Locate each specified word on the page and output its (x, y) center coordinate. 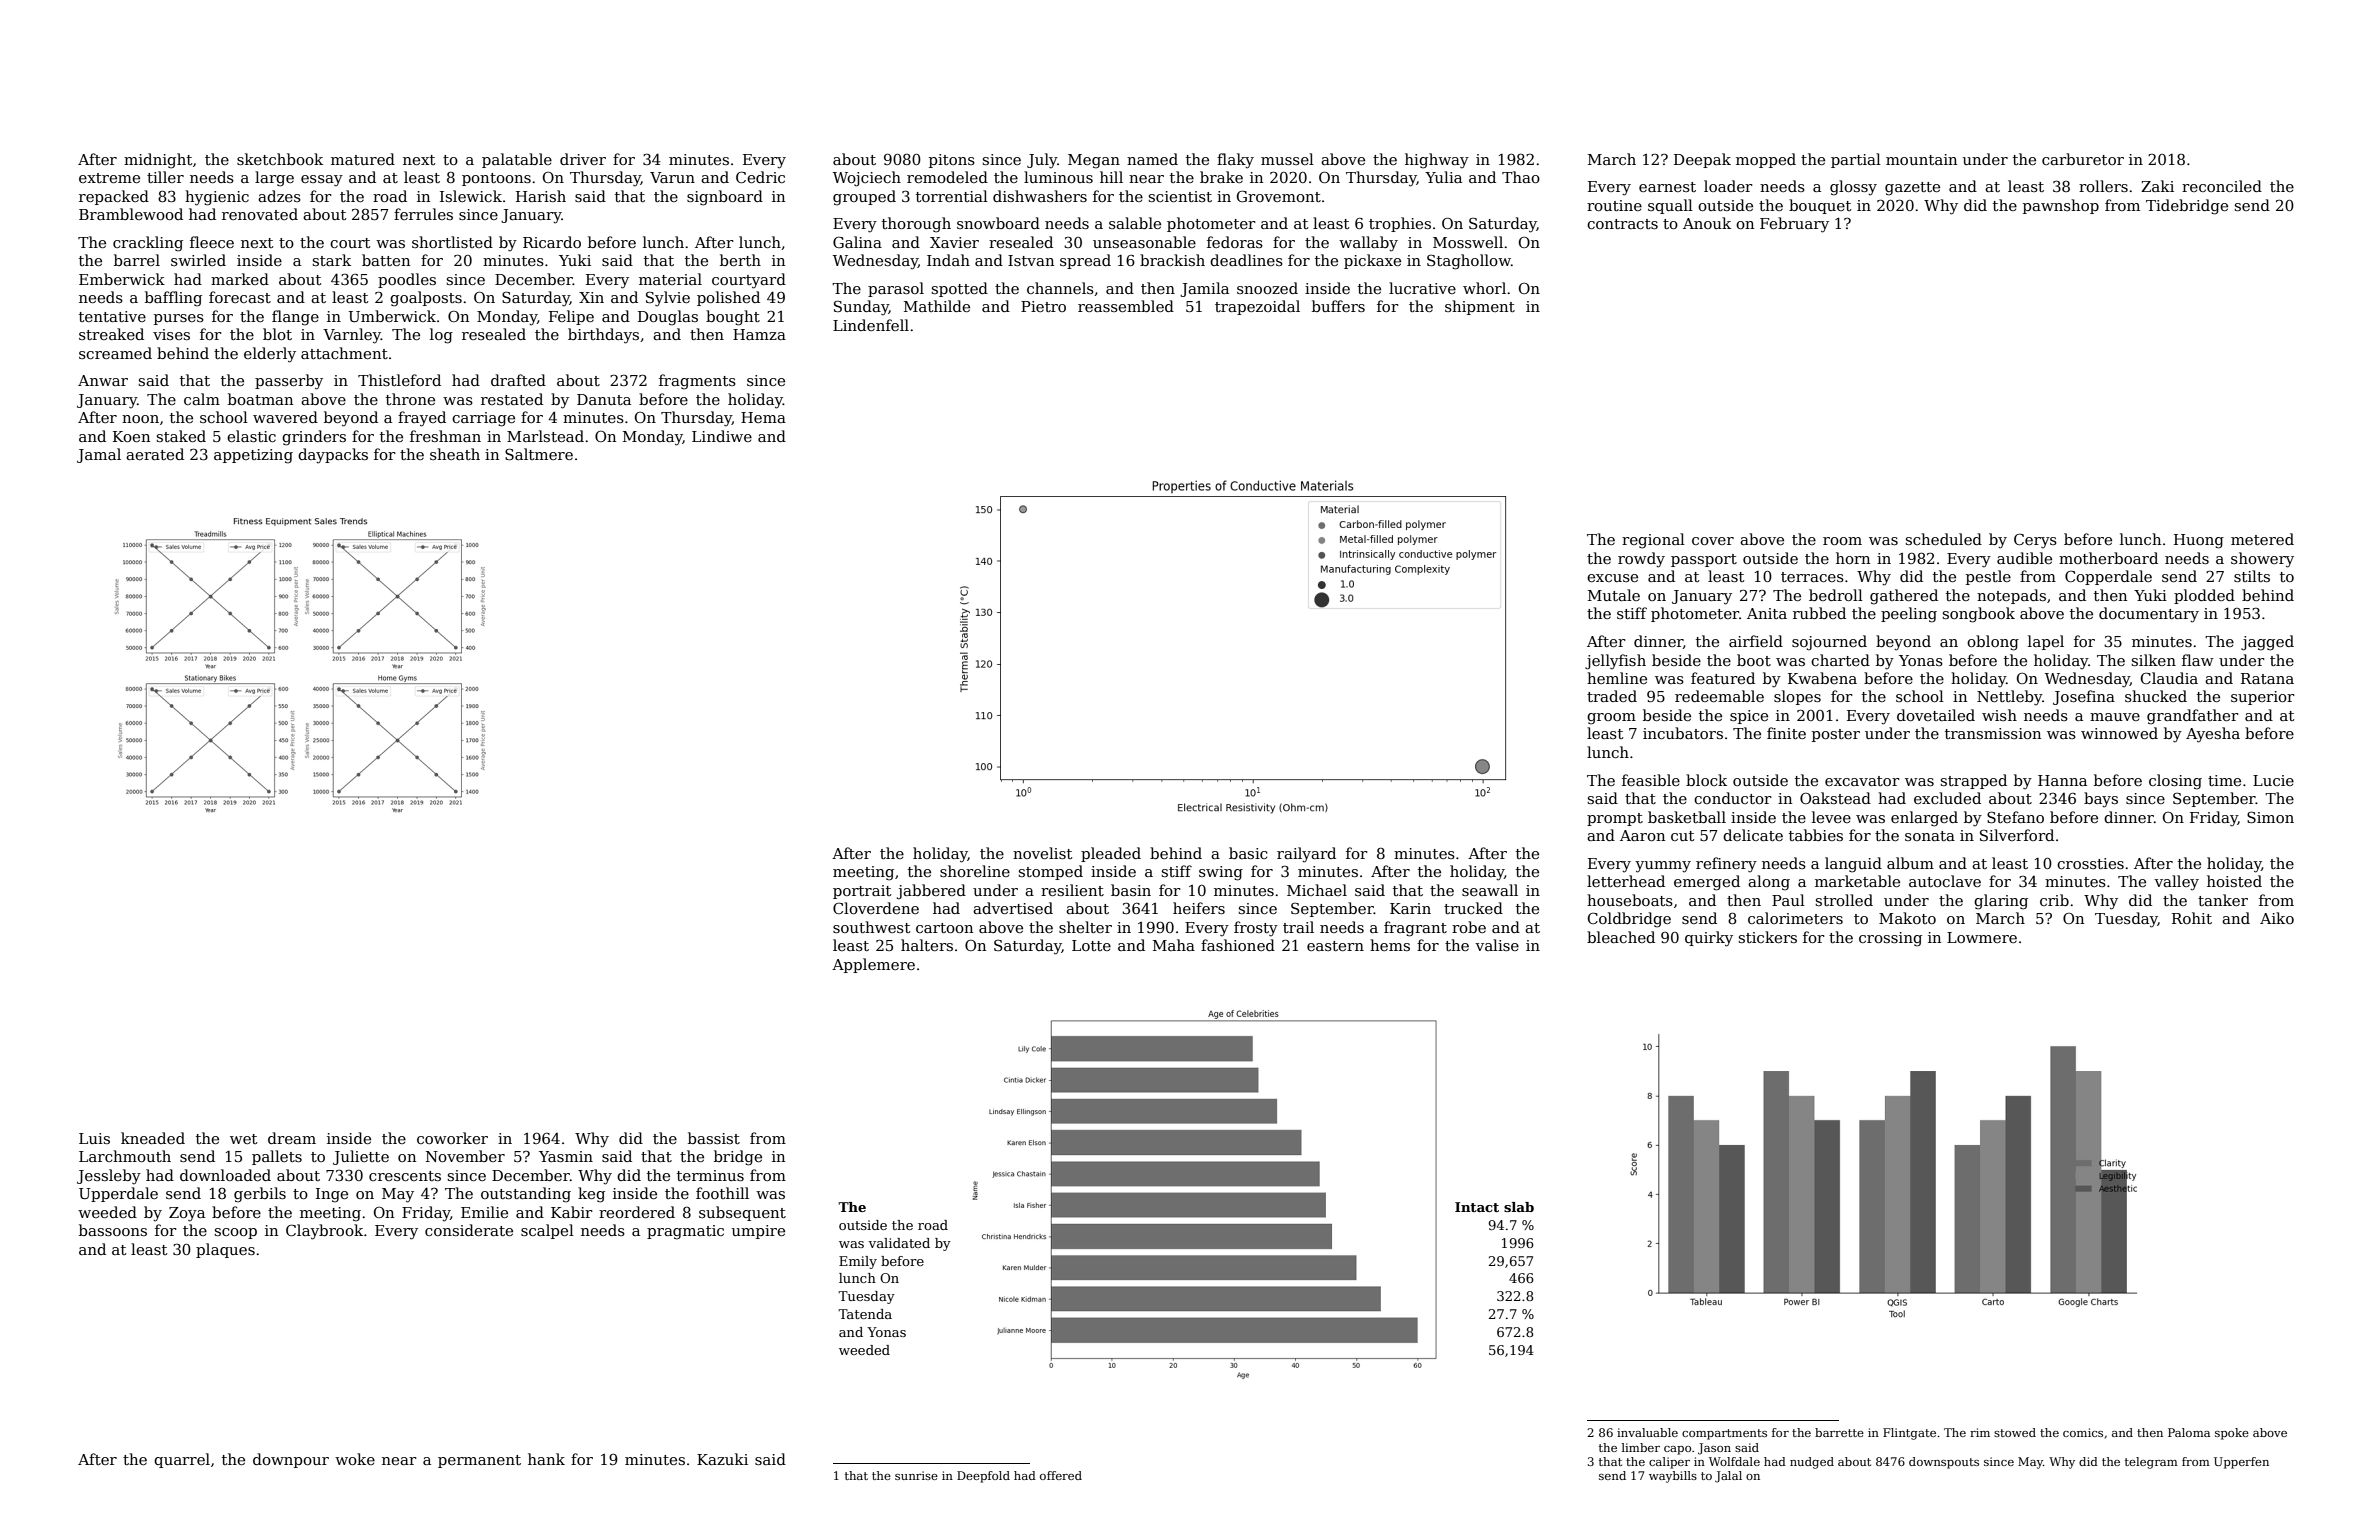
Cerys (2035, 541)
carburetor (2083, 159)
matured (363, 159)
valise (1497, 945)
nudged (1812, 1463)
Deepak (1702, 160)
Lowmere (1982, 937)
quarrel (182, 1460)
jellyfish (1615, 662)
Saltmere (539, 454)
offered (1061, 1475)
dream (292, 1138)
